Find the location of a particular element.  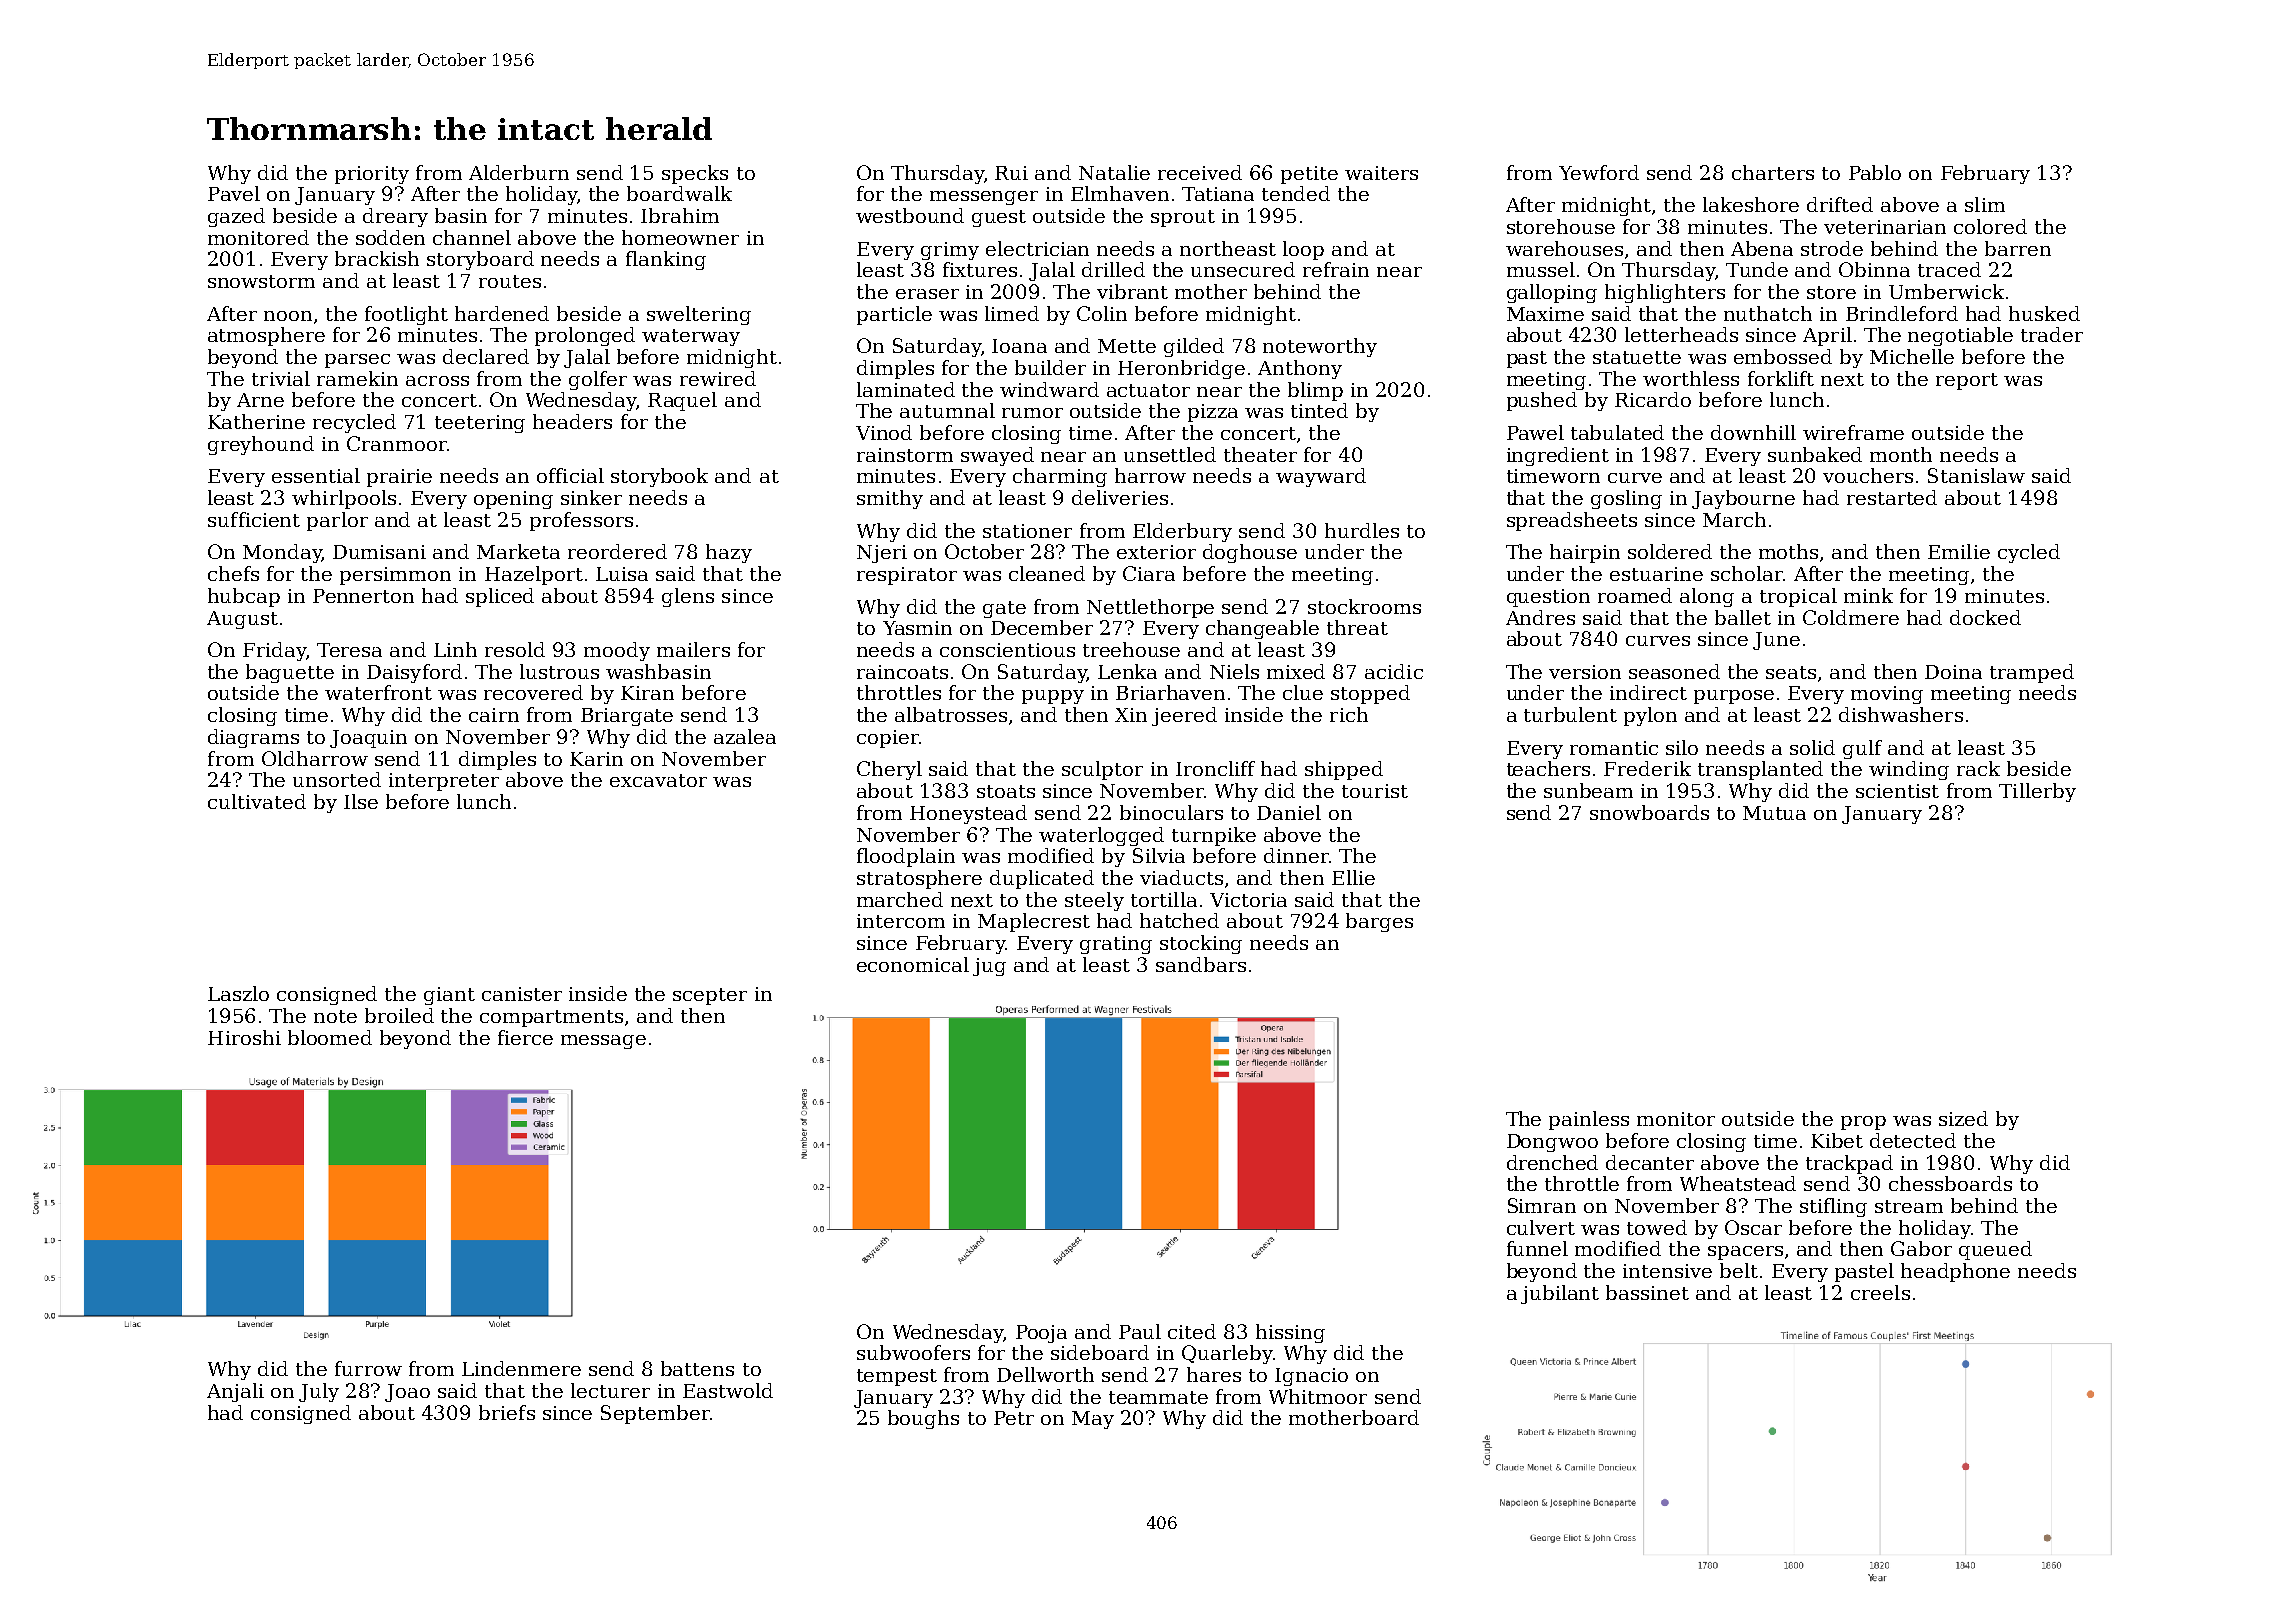

prop is located at coordinates (1863, 1123).
